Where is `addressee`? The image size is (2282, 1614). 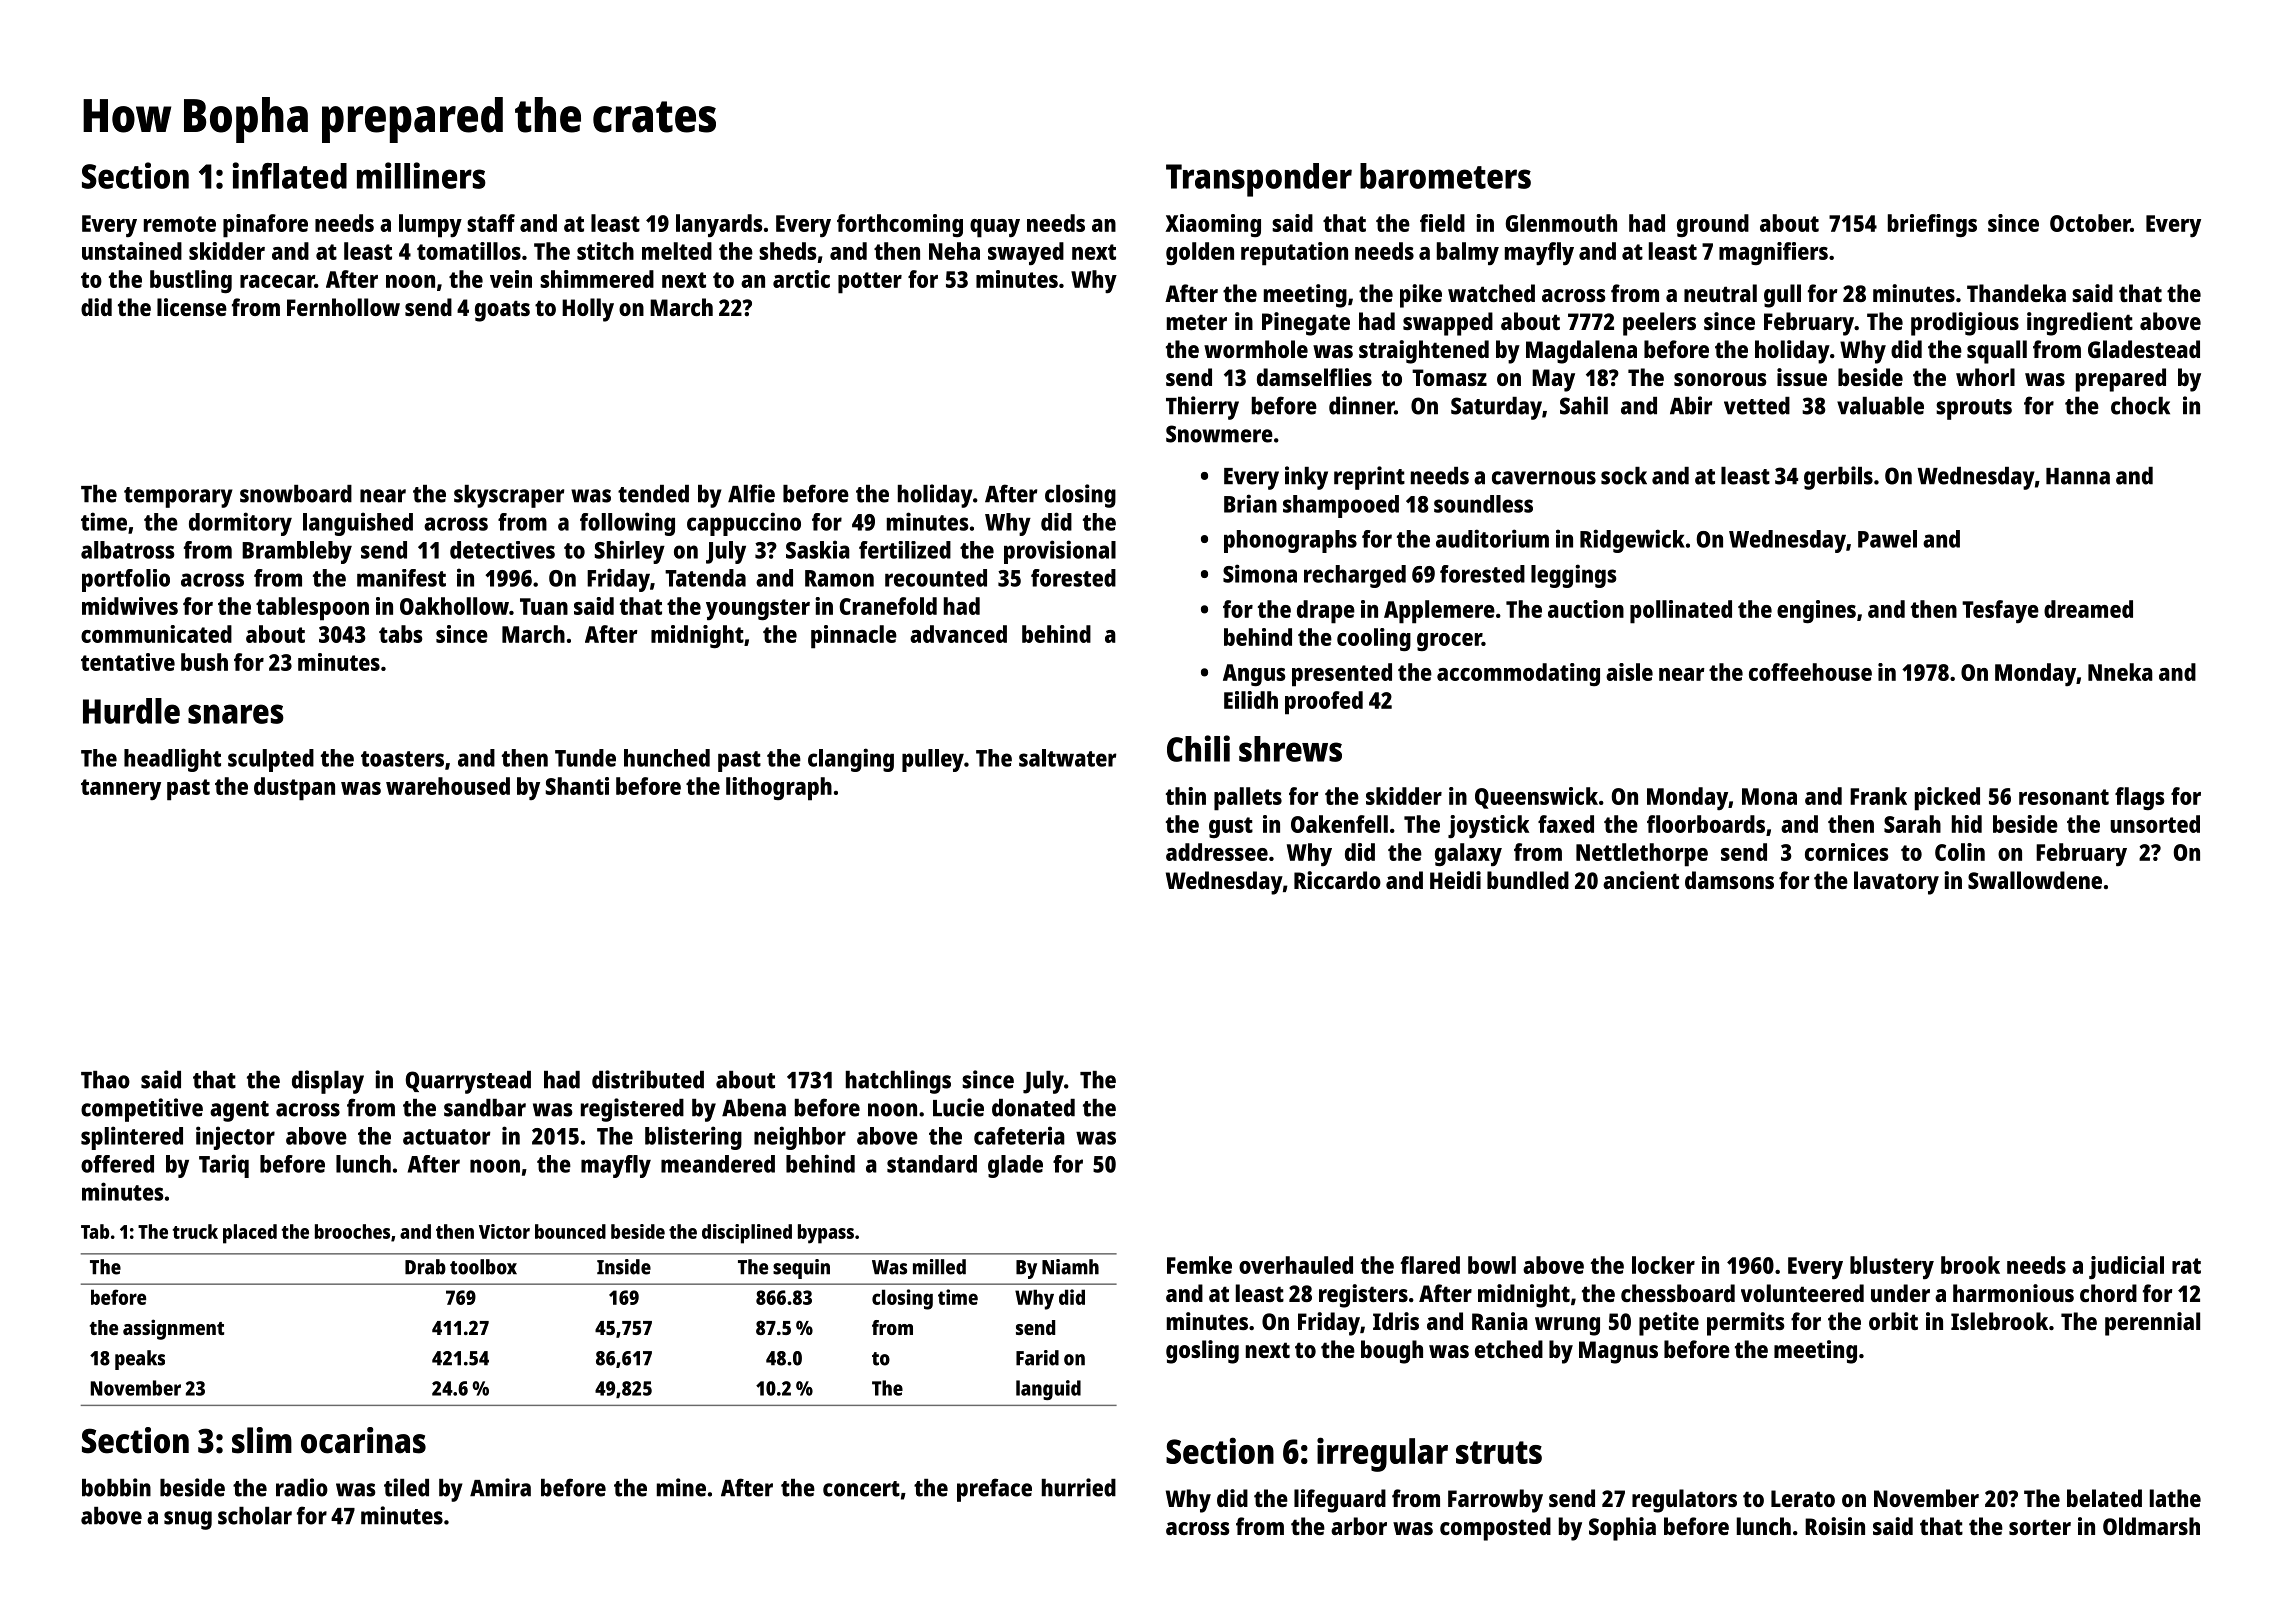
addressee is located at coordinates (1217, 852).
